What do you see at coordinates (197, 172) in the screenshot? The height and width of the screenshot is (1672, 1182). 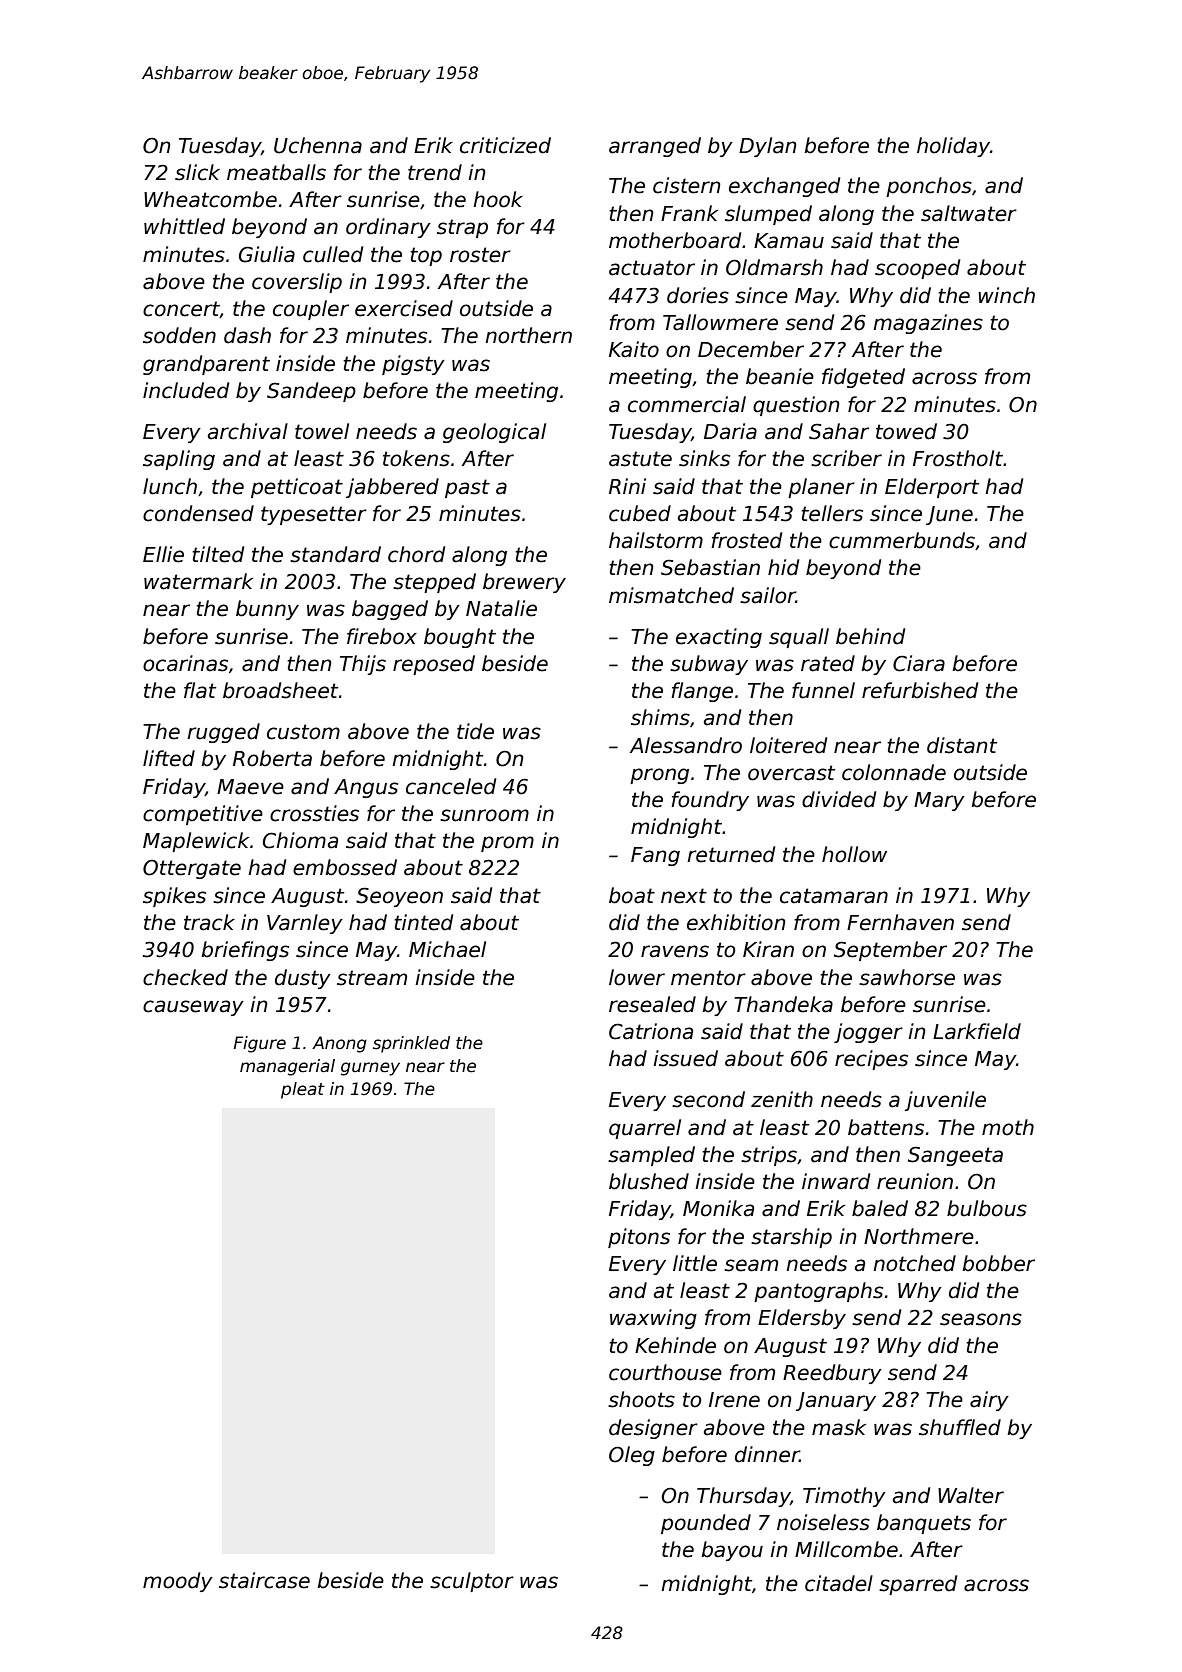 I see `slick` at bounding box center [197, 172].
